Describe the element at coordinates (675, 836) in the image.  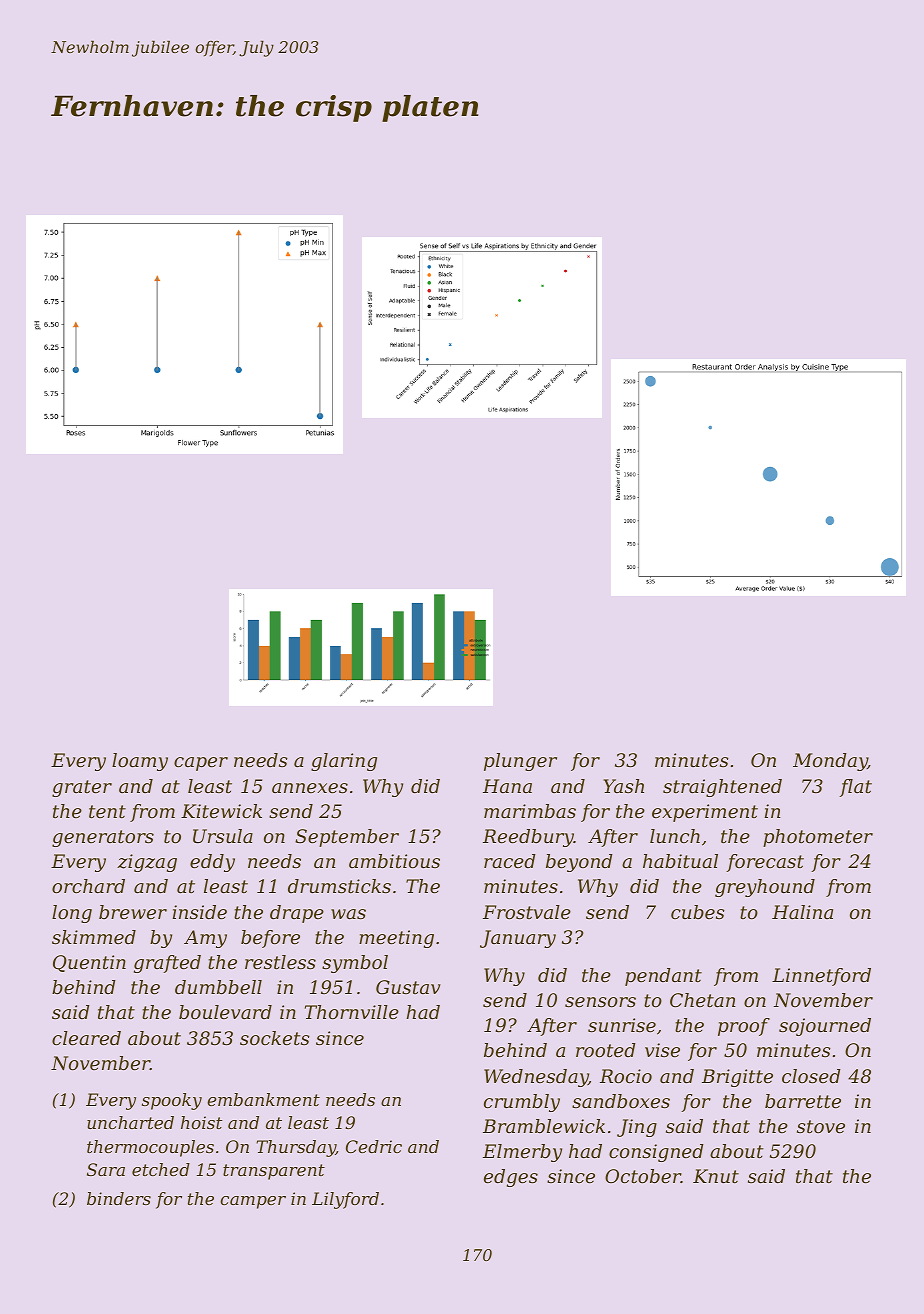
I see `lunch` at that location.
